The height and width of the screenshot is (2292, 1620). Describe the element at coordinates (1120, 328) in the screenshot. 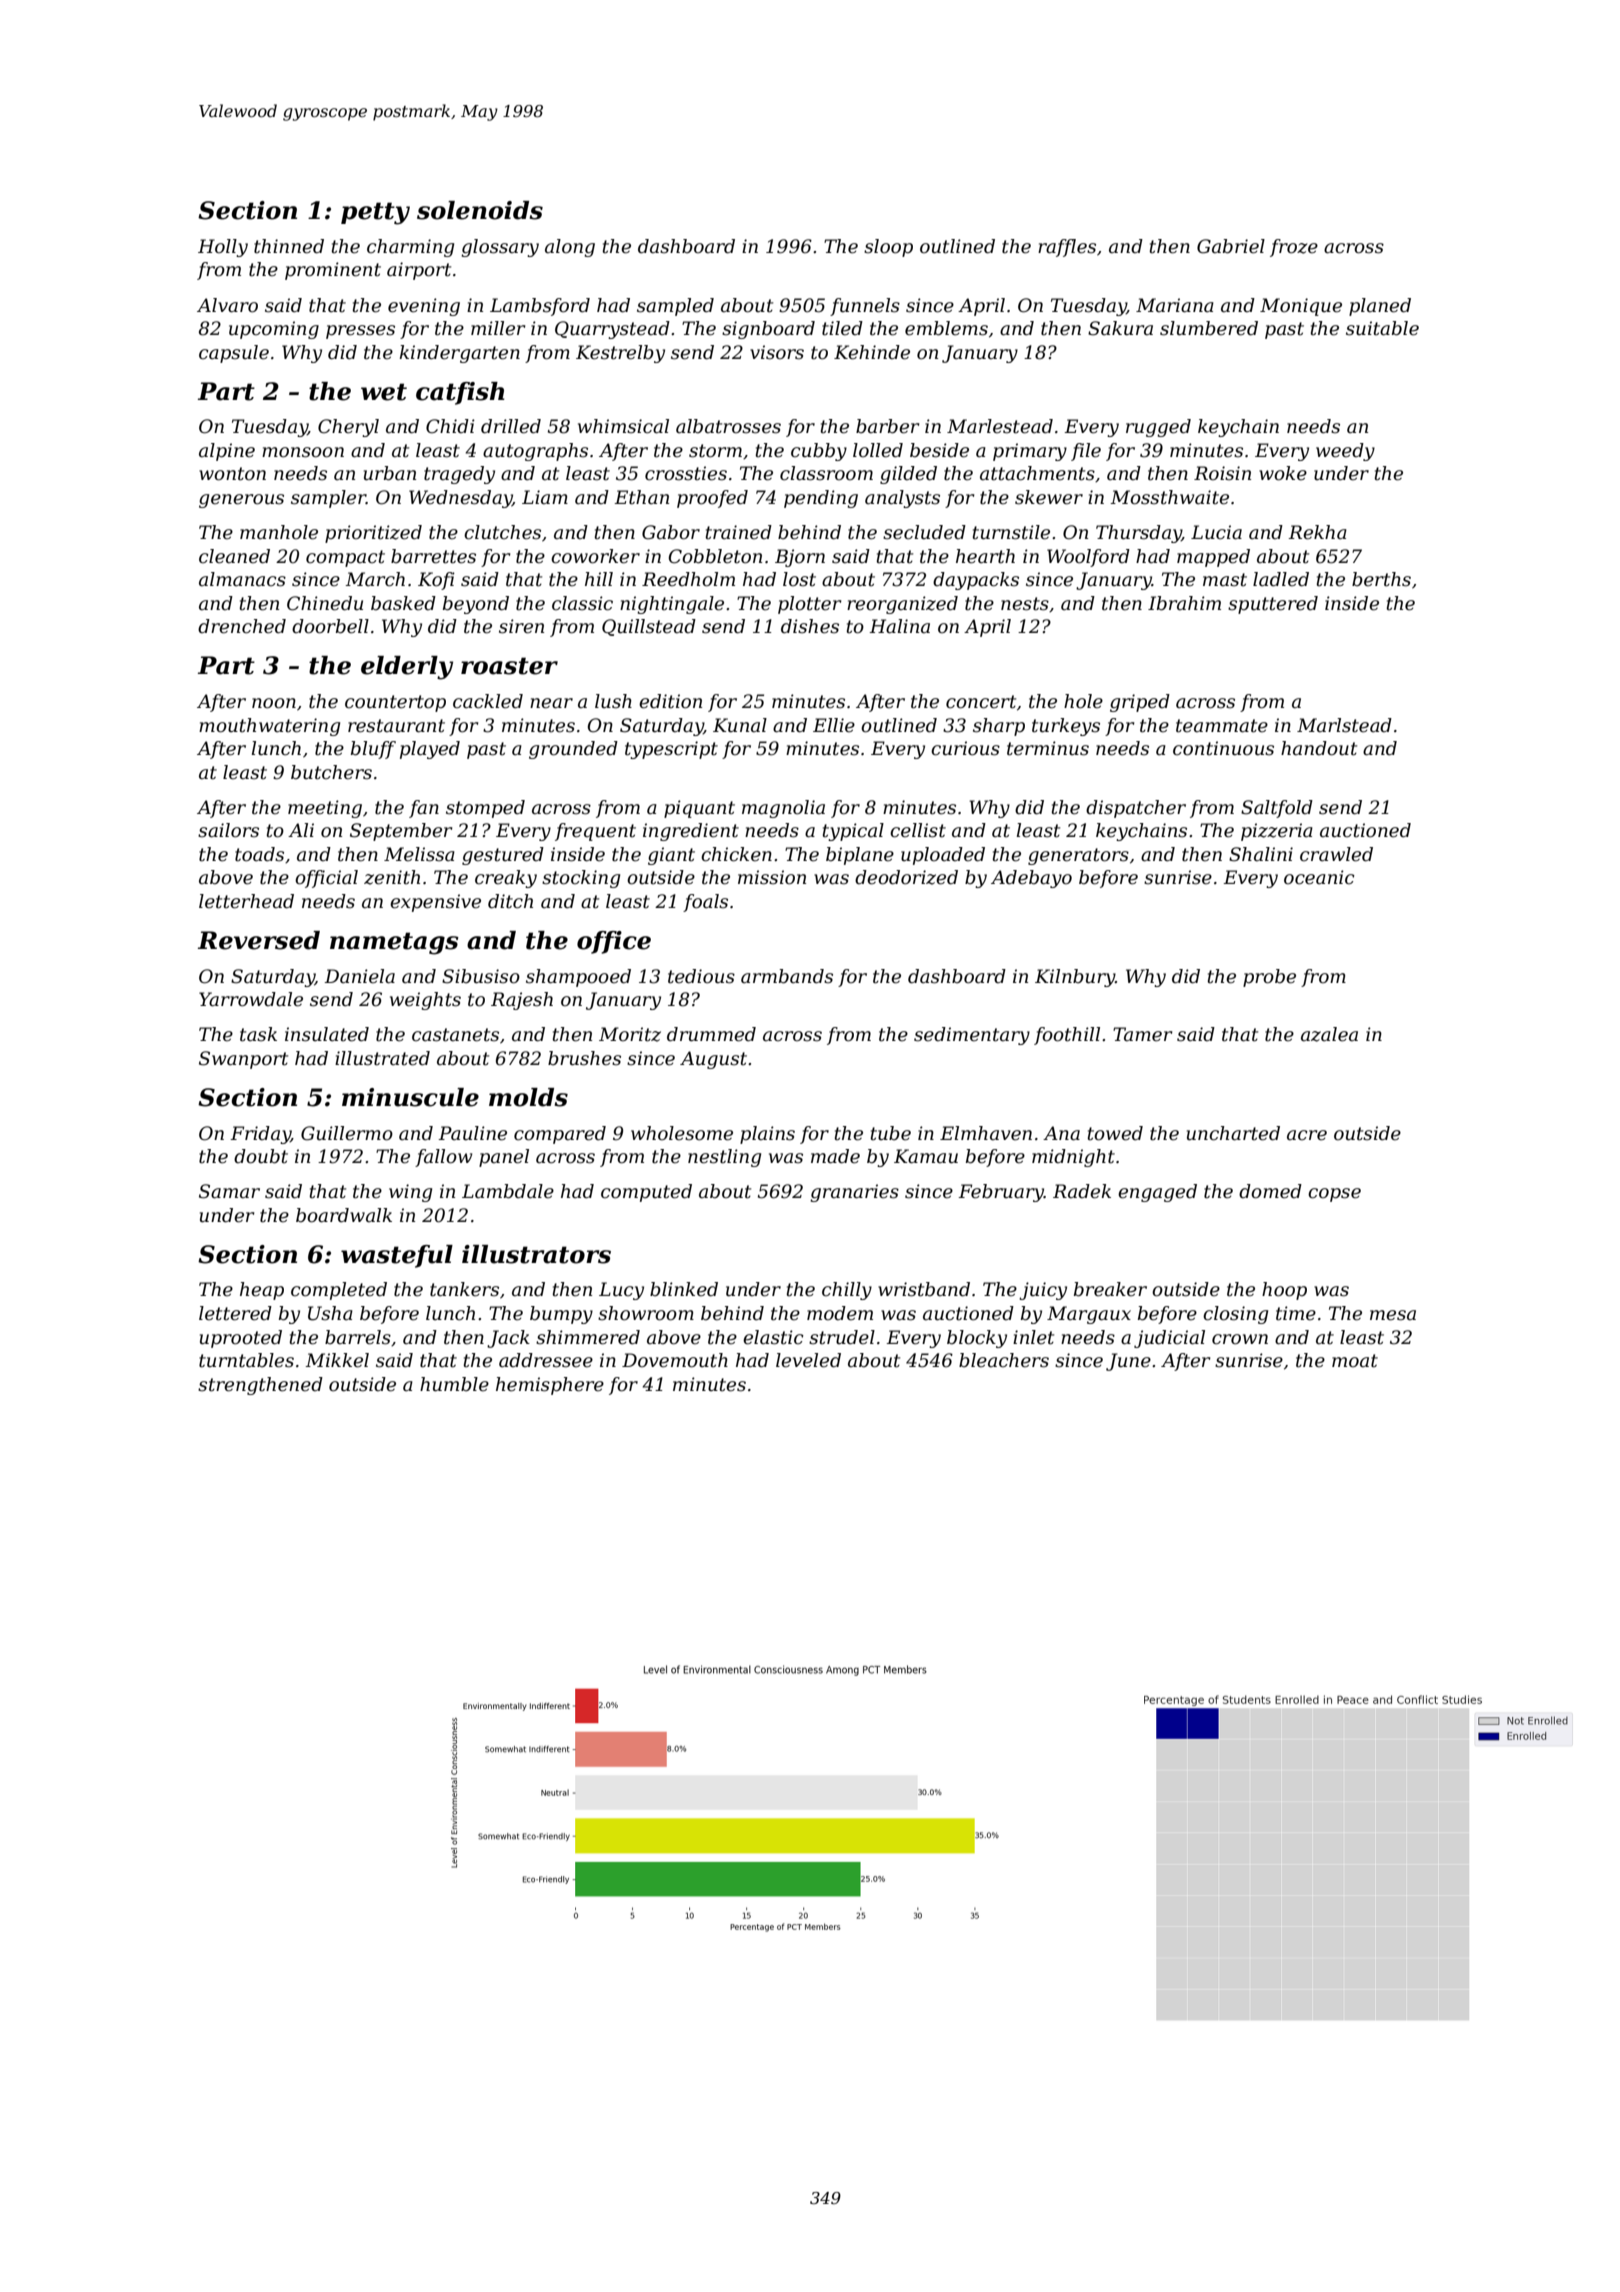

I see `Sakura` at that location.
